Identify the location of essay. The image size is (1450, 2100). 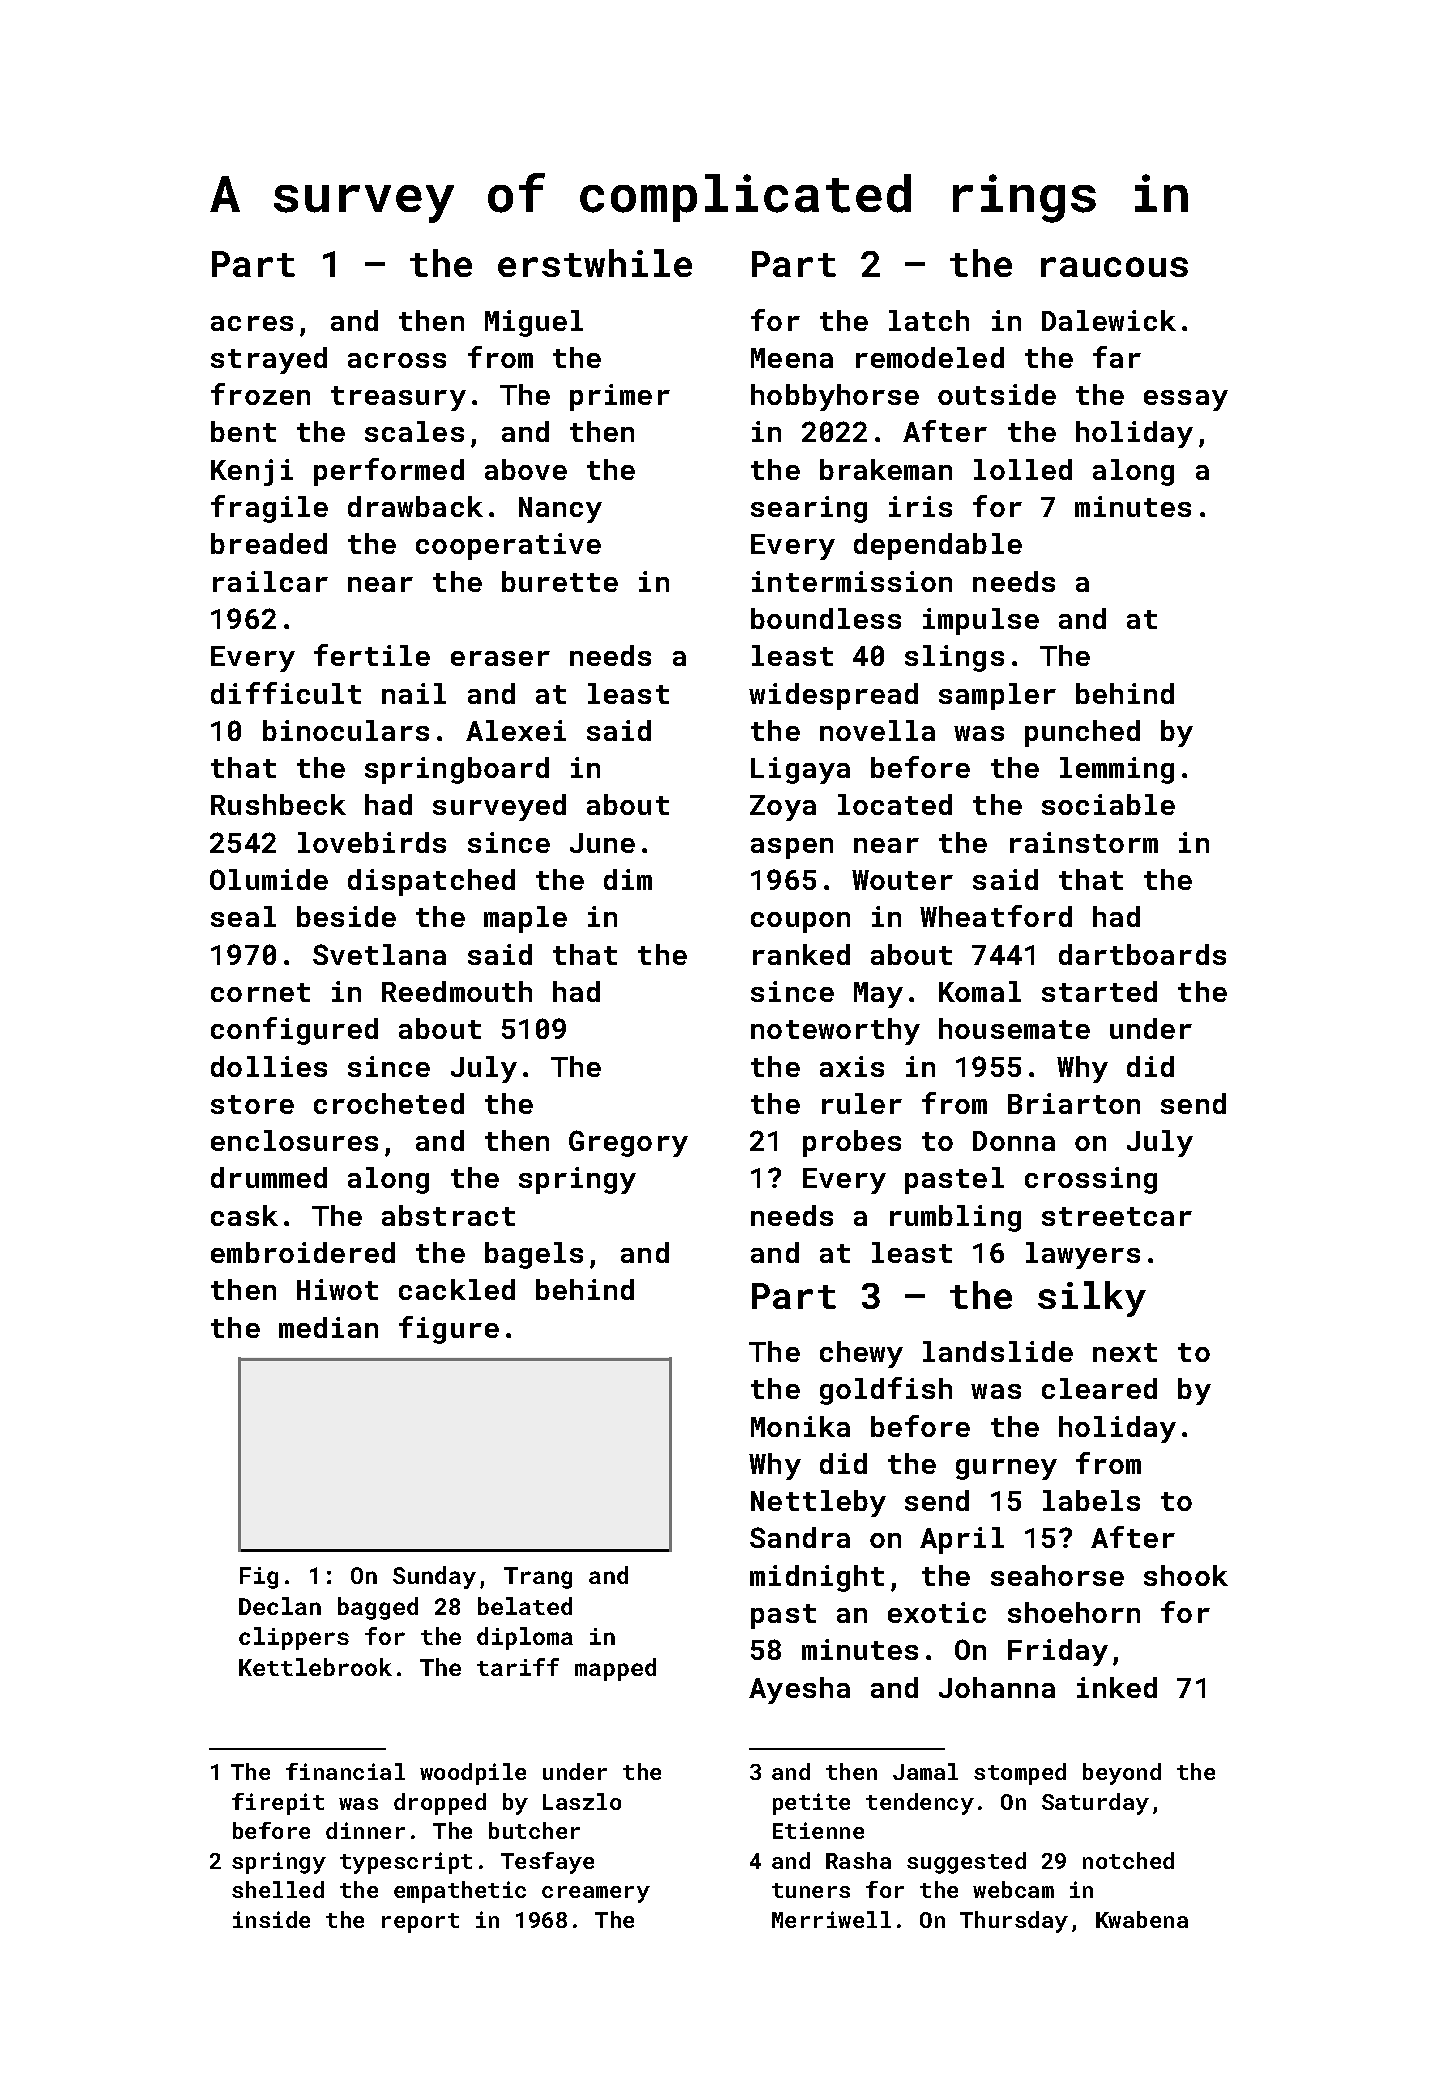
(1186, 400).
